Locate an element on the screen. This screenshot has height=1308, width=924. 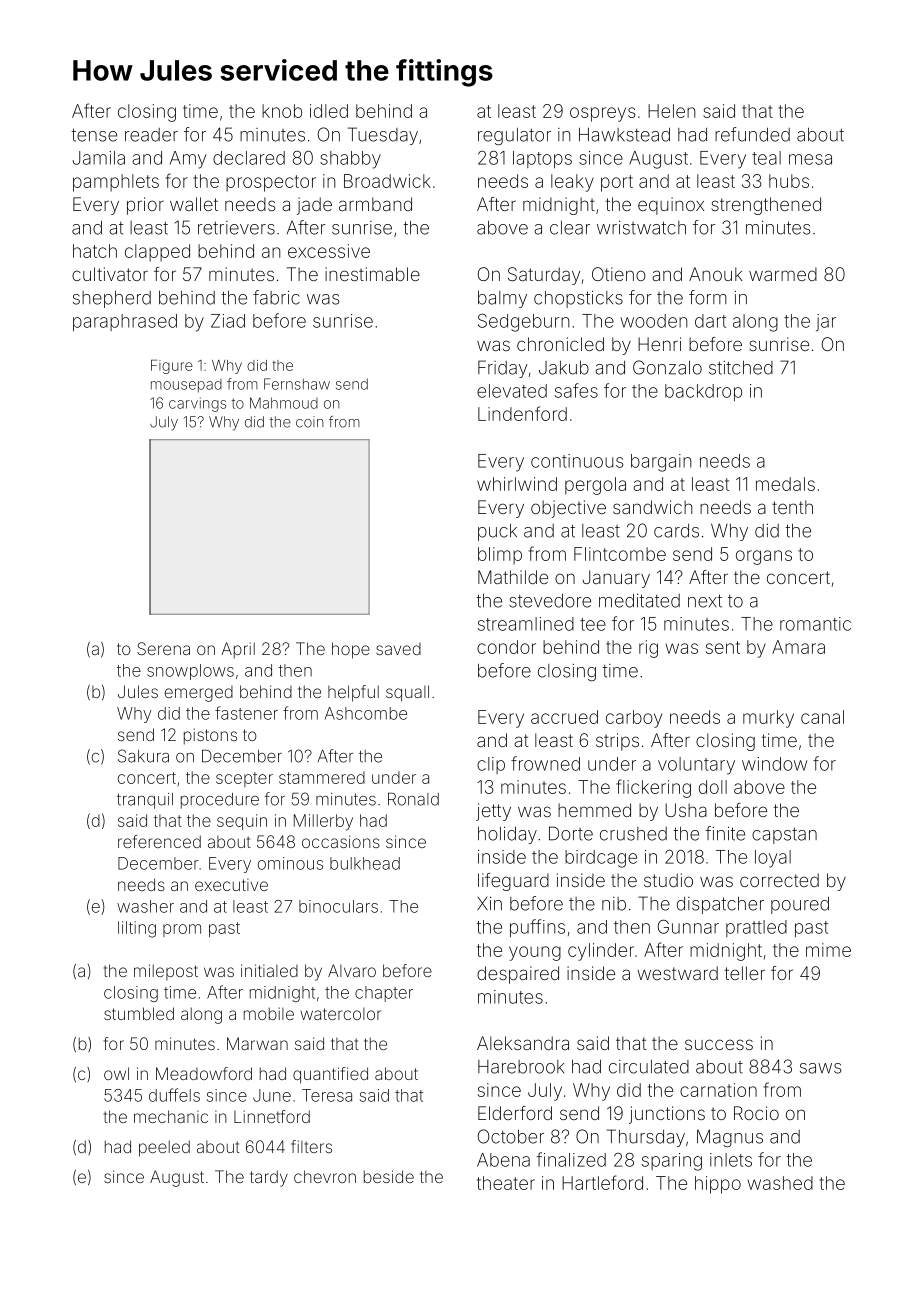
despaired is located at coordinates (518, 975).
